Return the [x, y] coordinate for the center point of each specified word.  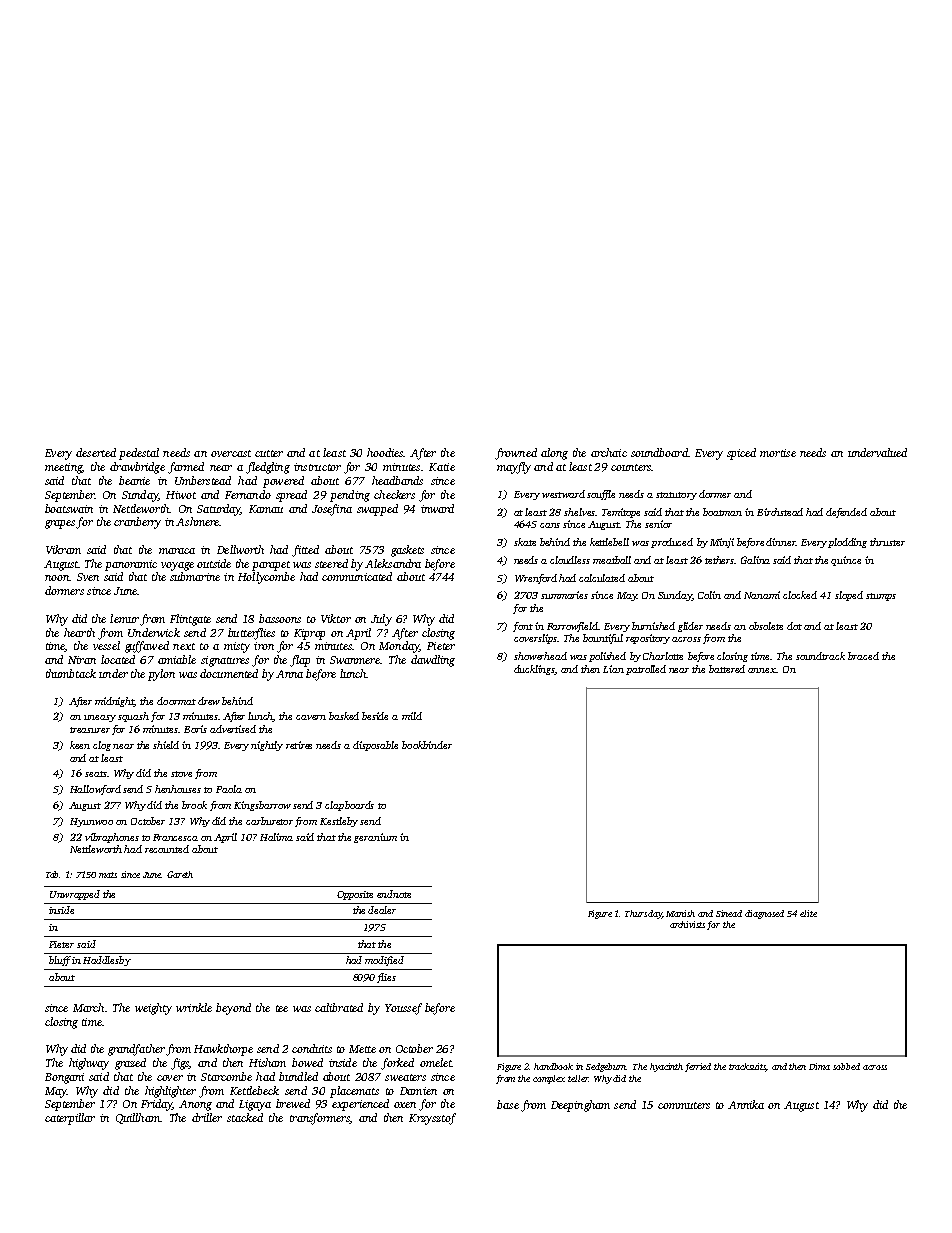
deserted [96, 452]
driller [207, 1117]
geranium [375, 838]
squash [133, 717]
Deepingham [580, 1106]
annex [762, 670]
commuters [684, 1105]
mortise [778, 453]
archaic [609, 452]
